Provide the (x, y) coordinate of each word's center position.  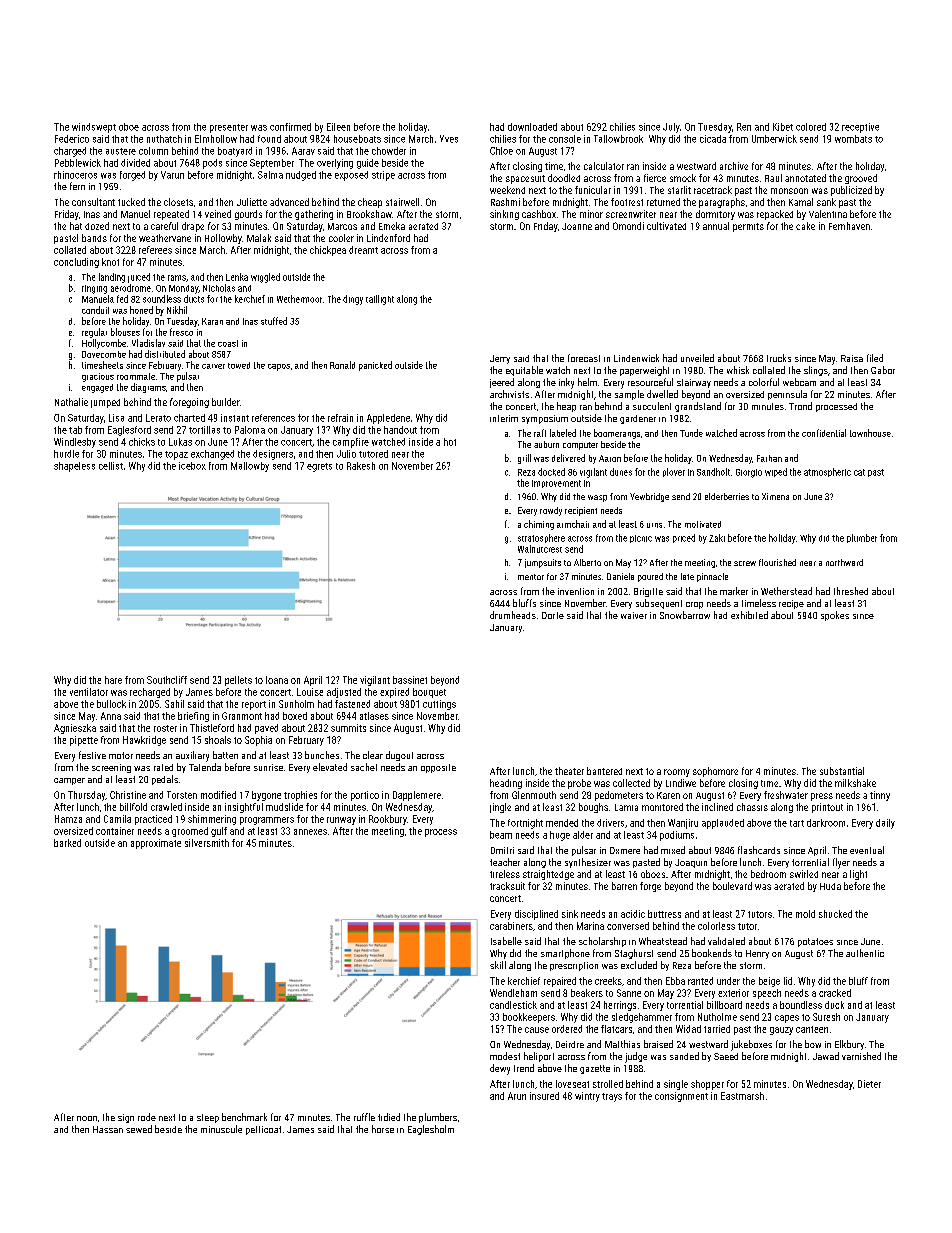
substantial (842, 771)
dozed (97, 226)
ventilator (89, 692)
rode (147, 1117)
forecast (584, 358)
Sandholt (713, 472)
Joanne (577, 226)
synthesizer (588, 863)
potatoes (815, 942)
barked (67, 843)
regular (94, 333)
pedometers (619, 796)
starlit (679, 190)
